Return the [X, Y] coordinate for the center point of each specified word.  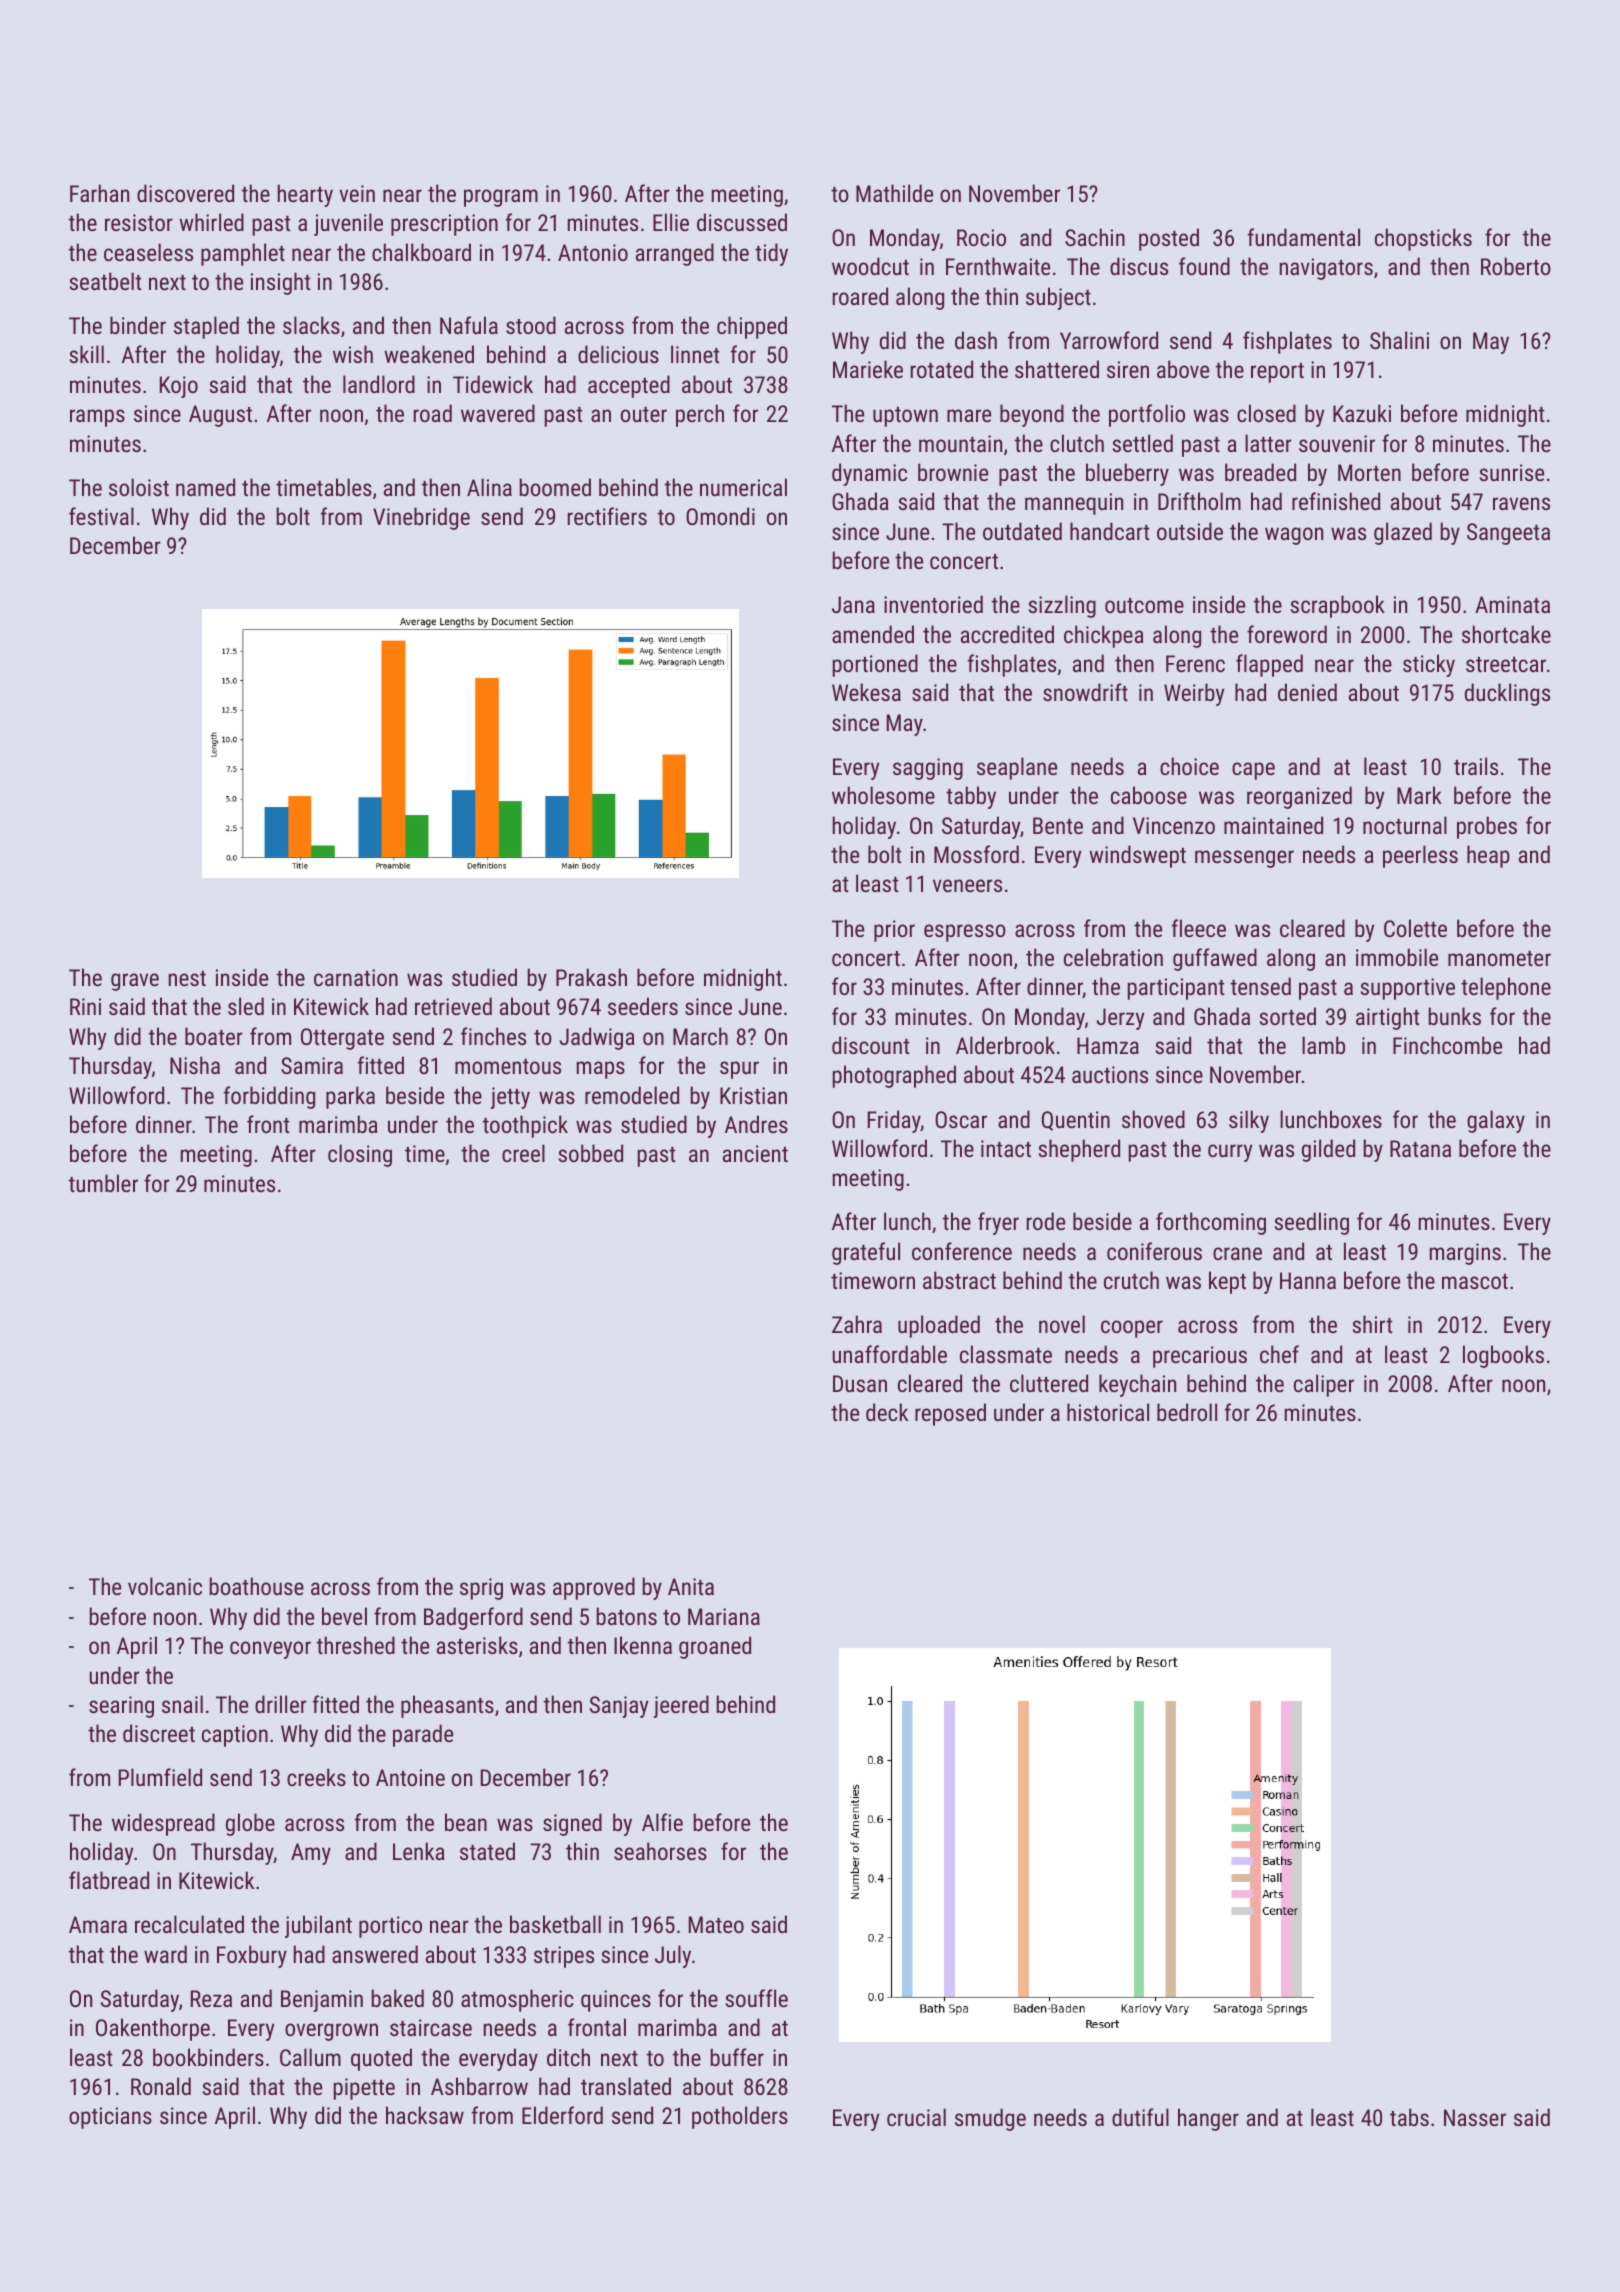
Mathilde [894, 193]
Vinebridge [421, 518]
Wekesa [866, 692]
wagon [1294, 536]
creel [523, 1153]
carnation [356, 977]
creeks [316, 1777]
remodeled [632, 1095]
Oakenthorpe [153, 2029]
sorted [1288, 1016]
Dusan [860, 1383]
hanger [1208, 2119]
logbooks [1503, 1356]
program [501, 198]
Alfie [662, 1822]
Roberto [1516, 266]
